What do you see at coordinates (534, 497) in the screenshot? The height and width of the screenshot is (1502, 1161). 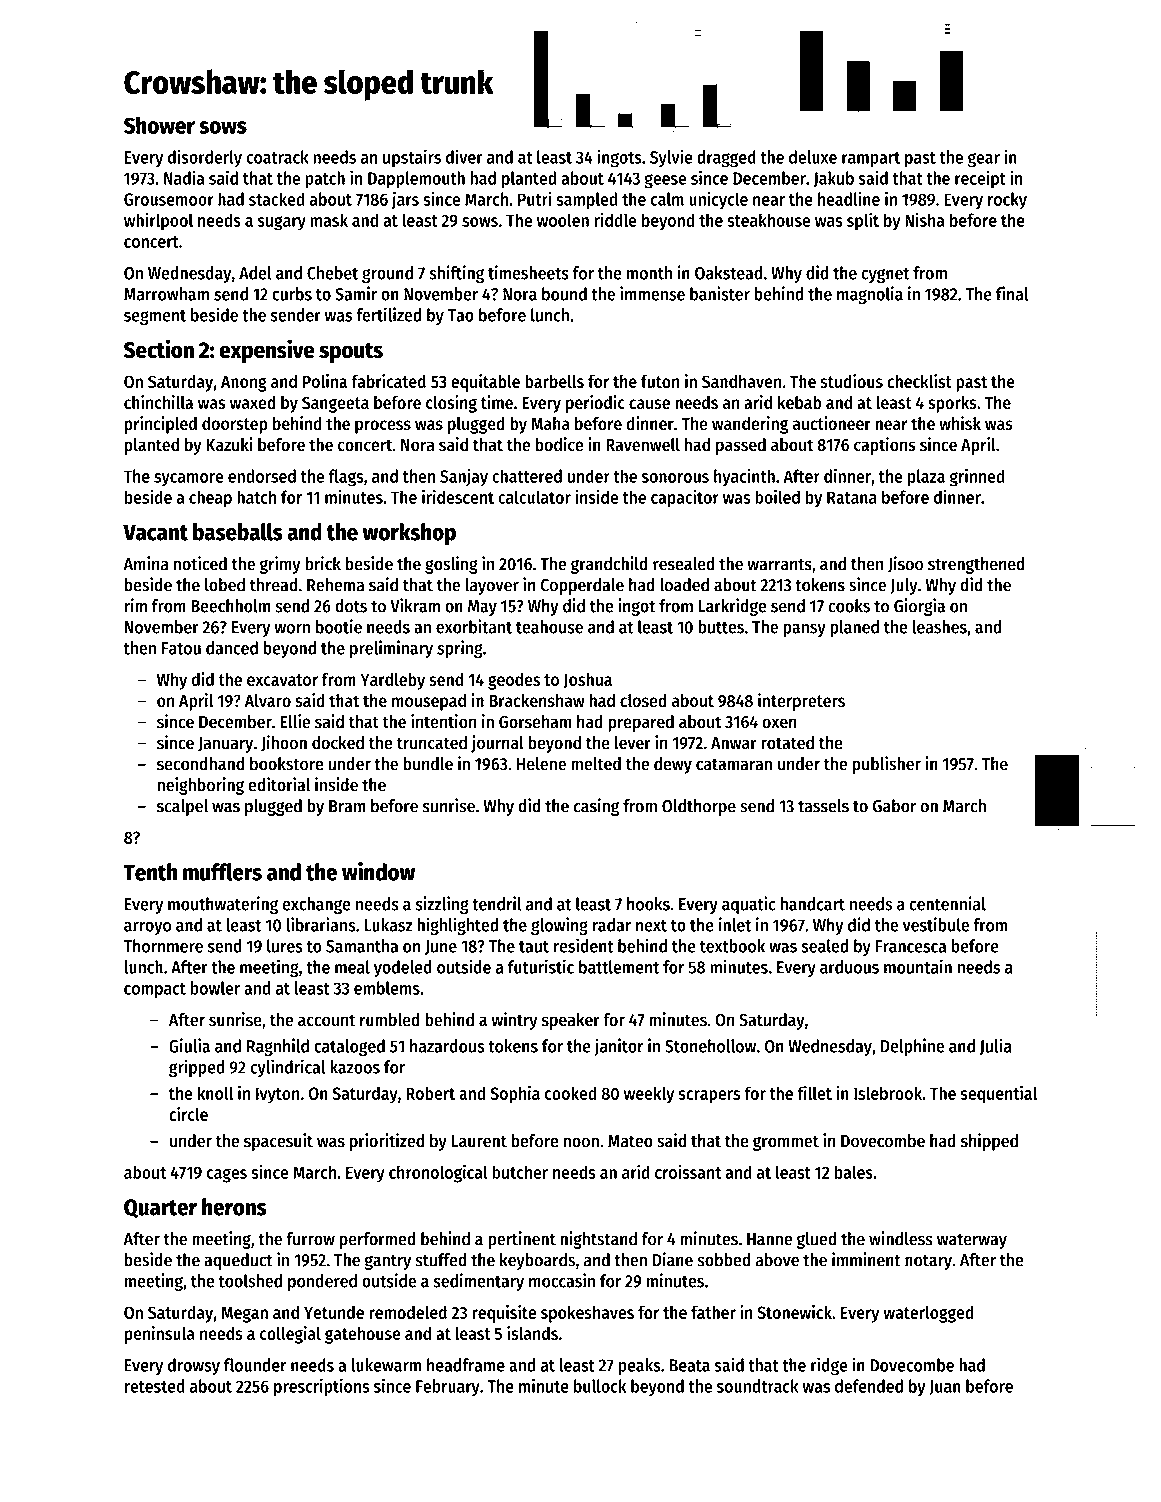 I see `calculator` at bounding box center [534, 497].
